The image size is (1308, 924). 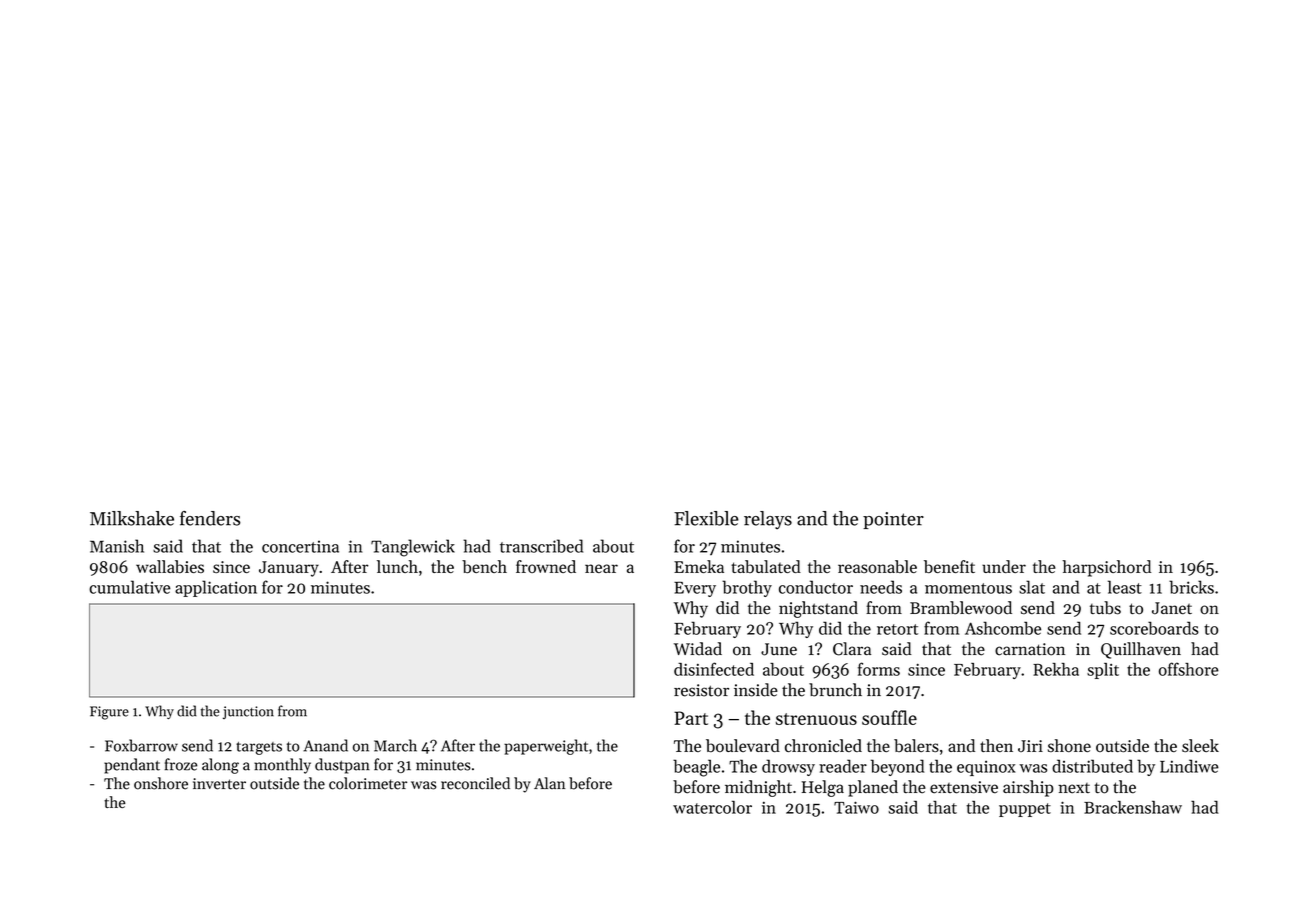 What do you see at coordinates (1200, 745) in the screenshot?
I see `sleek` at bounding box center [1200, 745].
